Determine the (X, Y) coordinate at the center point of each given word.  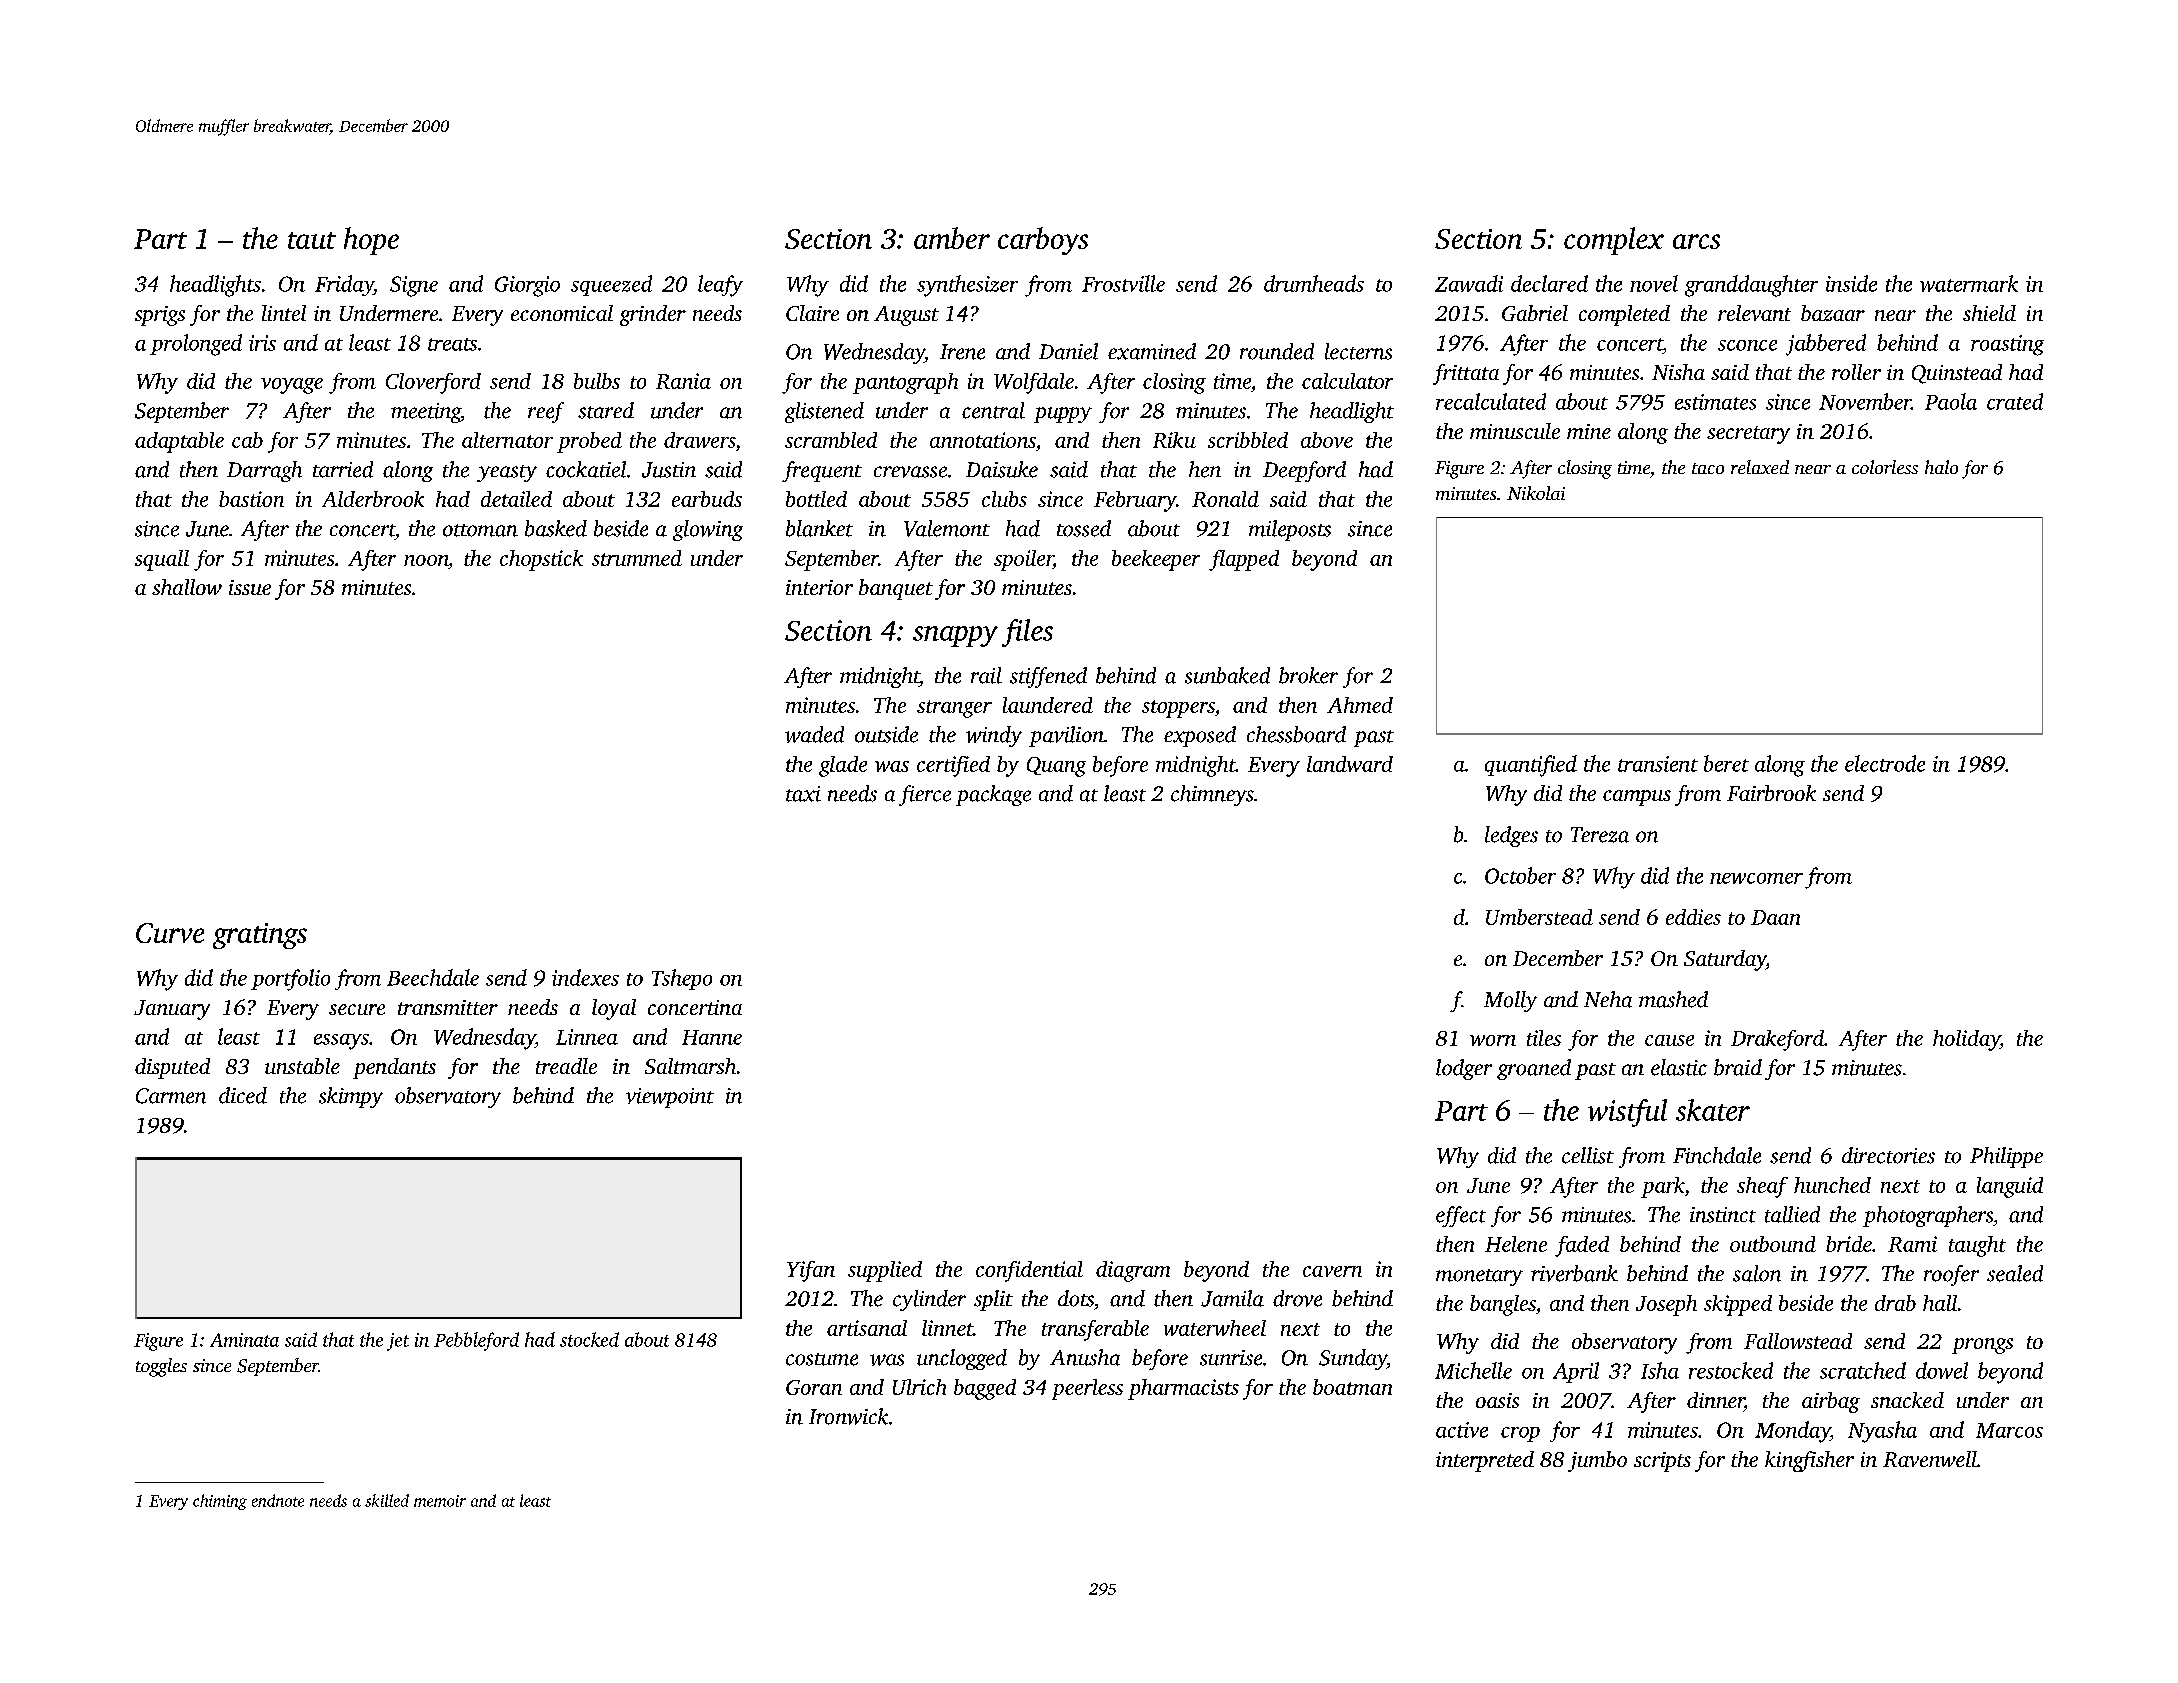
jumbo (1597, 1461)
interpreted (1485, 1461)
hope (371, 241)
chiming (220, 1502)
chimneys (1212, 795)
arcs (1696, 241)
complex (1614, 241)
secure (357, 1009)
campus (1637, 798)
